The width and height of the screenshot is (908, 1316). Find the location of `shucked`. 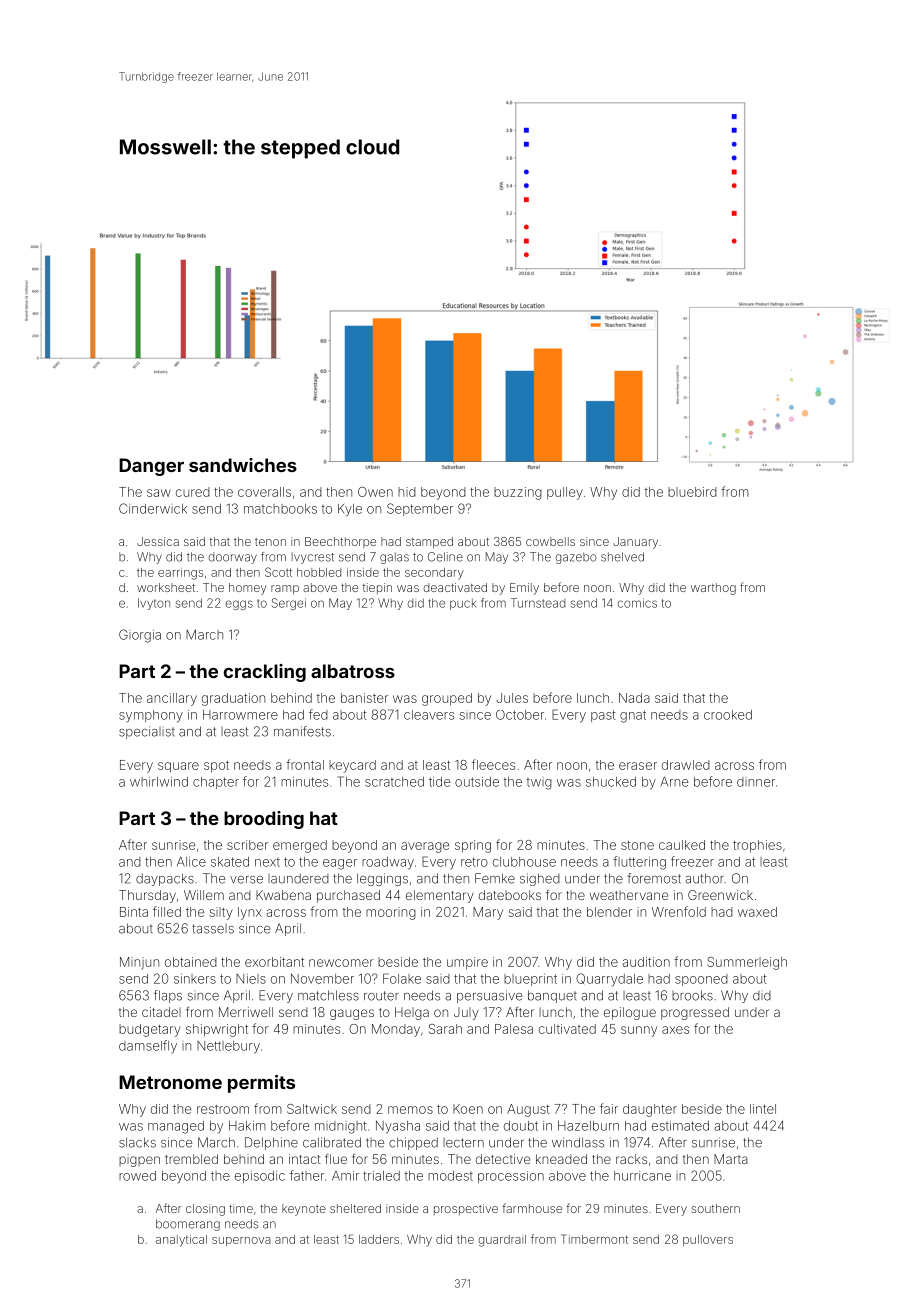

shucked is located at coordinates (611, 782).
